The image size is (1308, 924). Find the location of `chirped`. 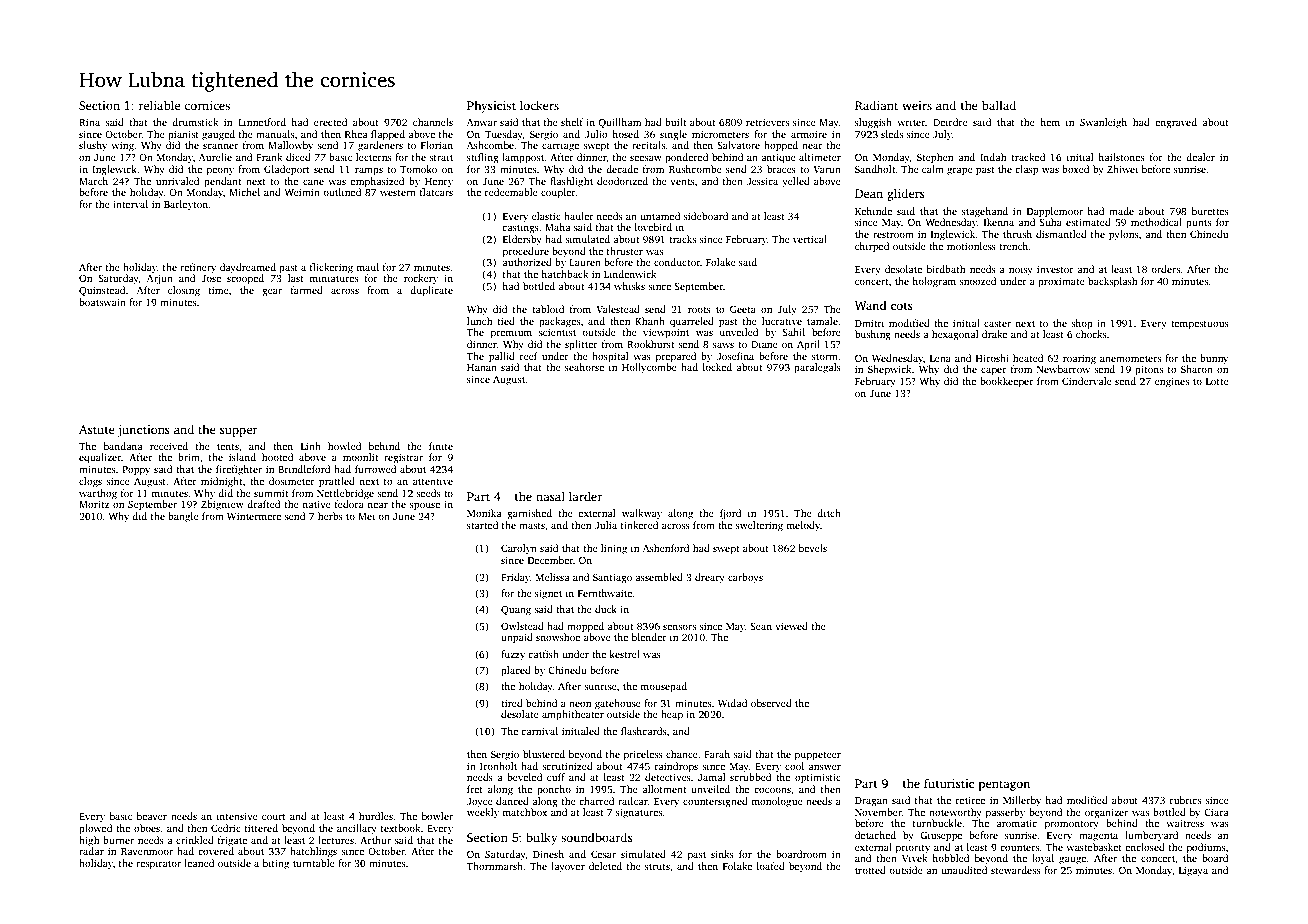

chirped is located at coordinates (872, 247).
